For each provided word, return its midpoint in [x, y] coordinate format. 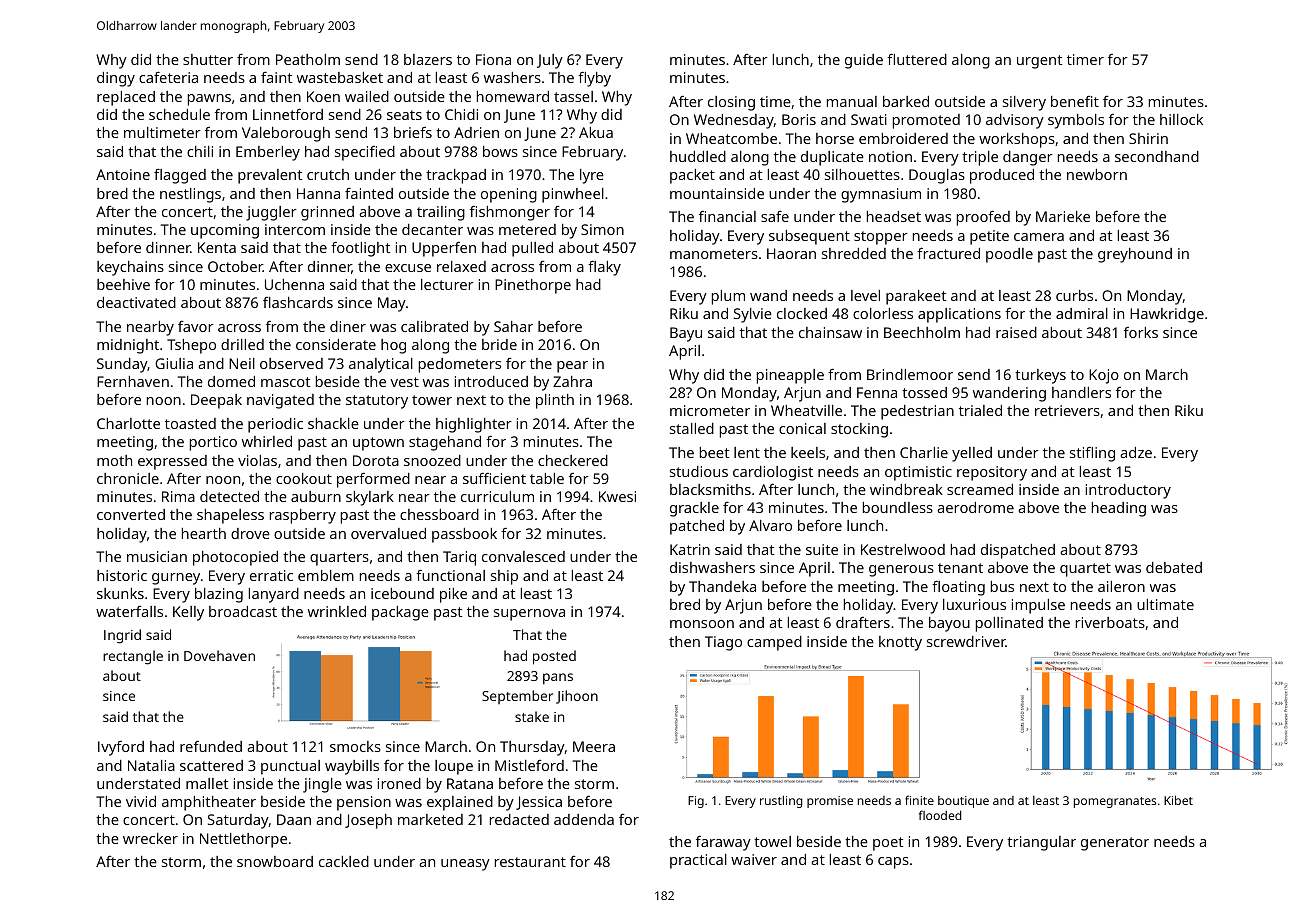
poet [888, 844]
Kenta [217, 247]
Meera [594, 746]
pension [364, 803]
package [400, 613]
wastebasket [340, 77]
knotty [900, 643]
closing [731, 103]
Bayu [686, 334]
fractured [948, 253]
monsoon [702, 624]
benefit [1075, 101]
